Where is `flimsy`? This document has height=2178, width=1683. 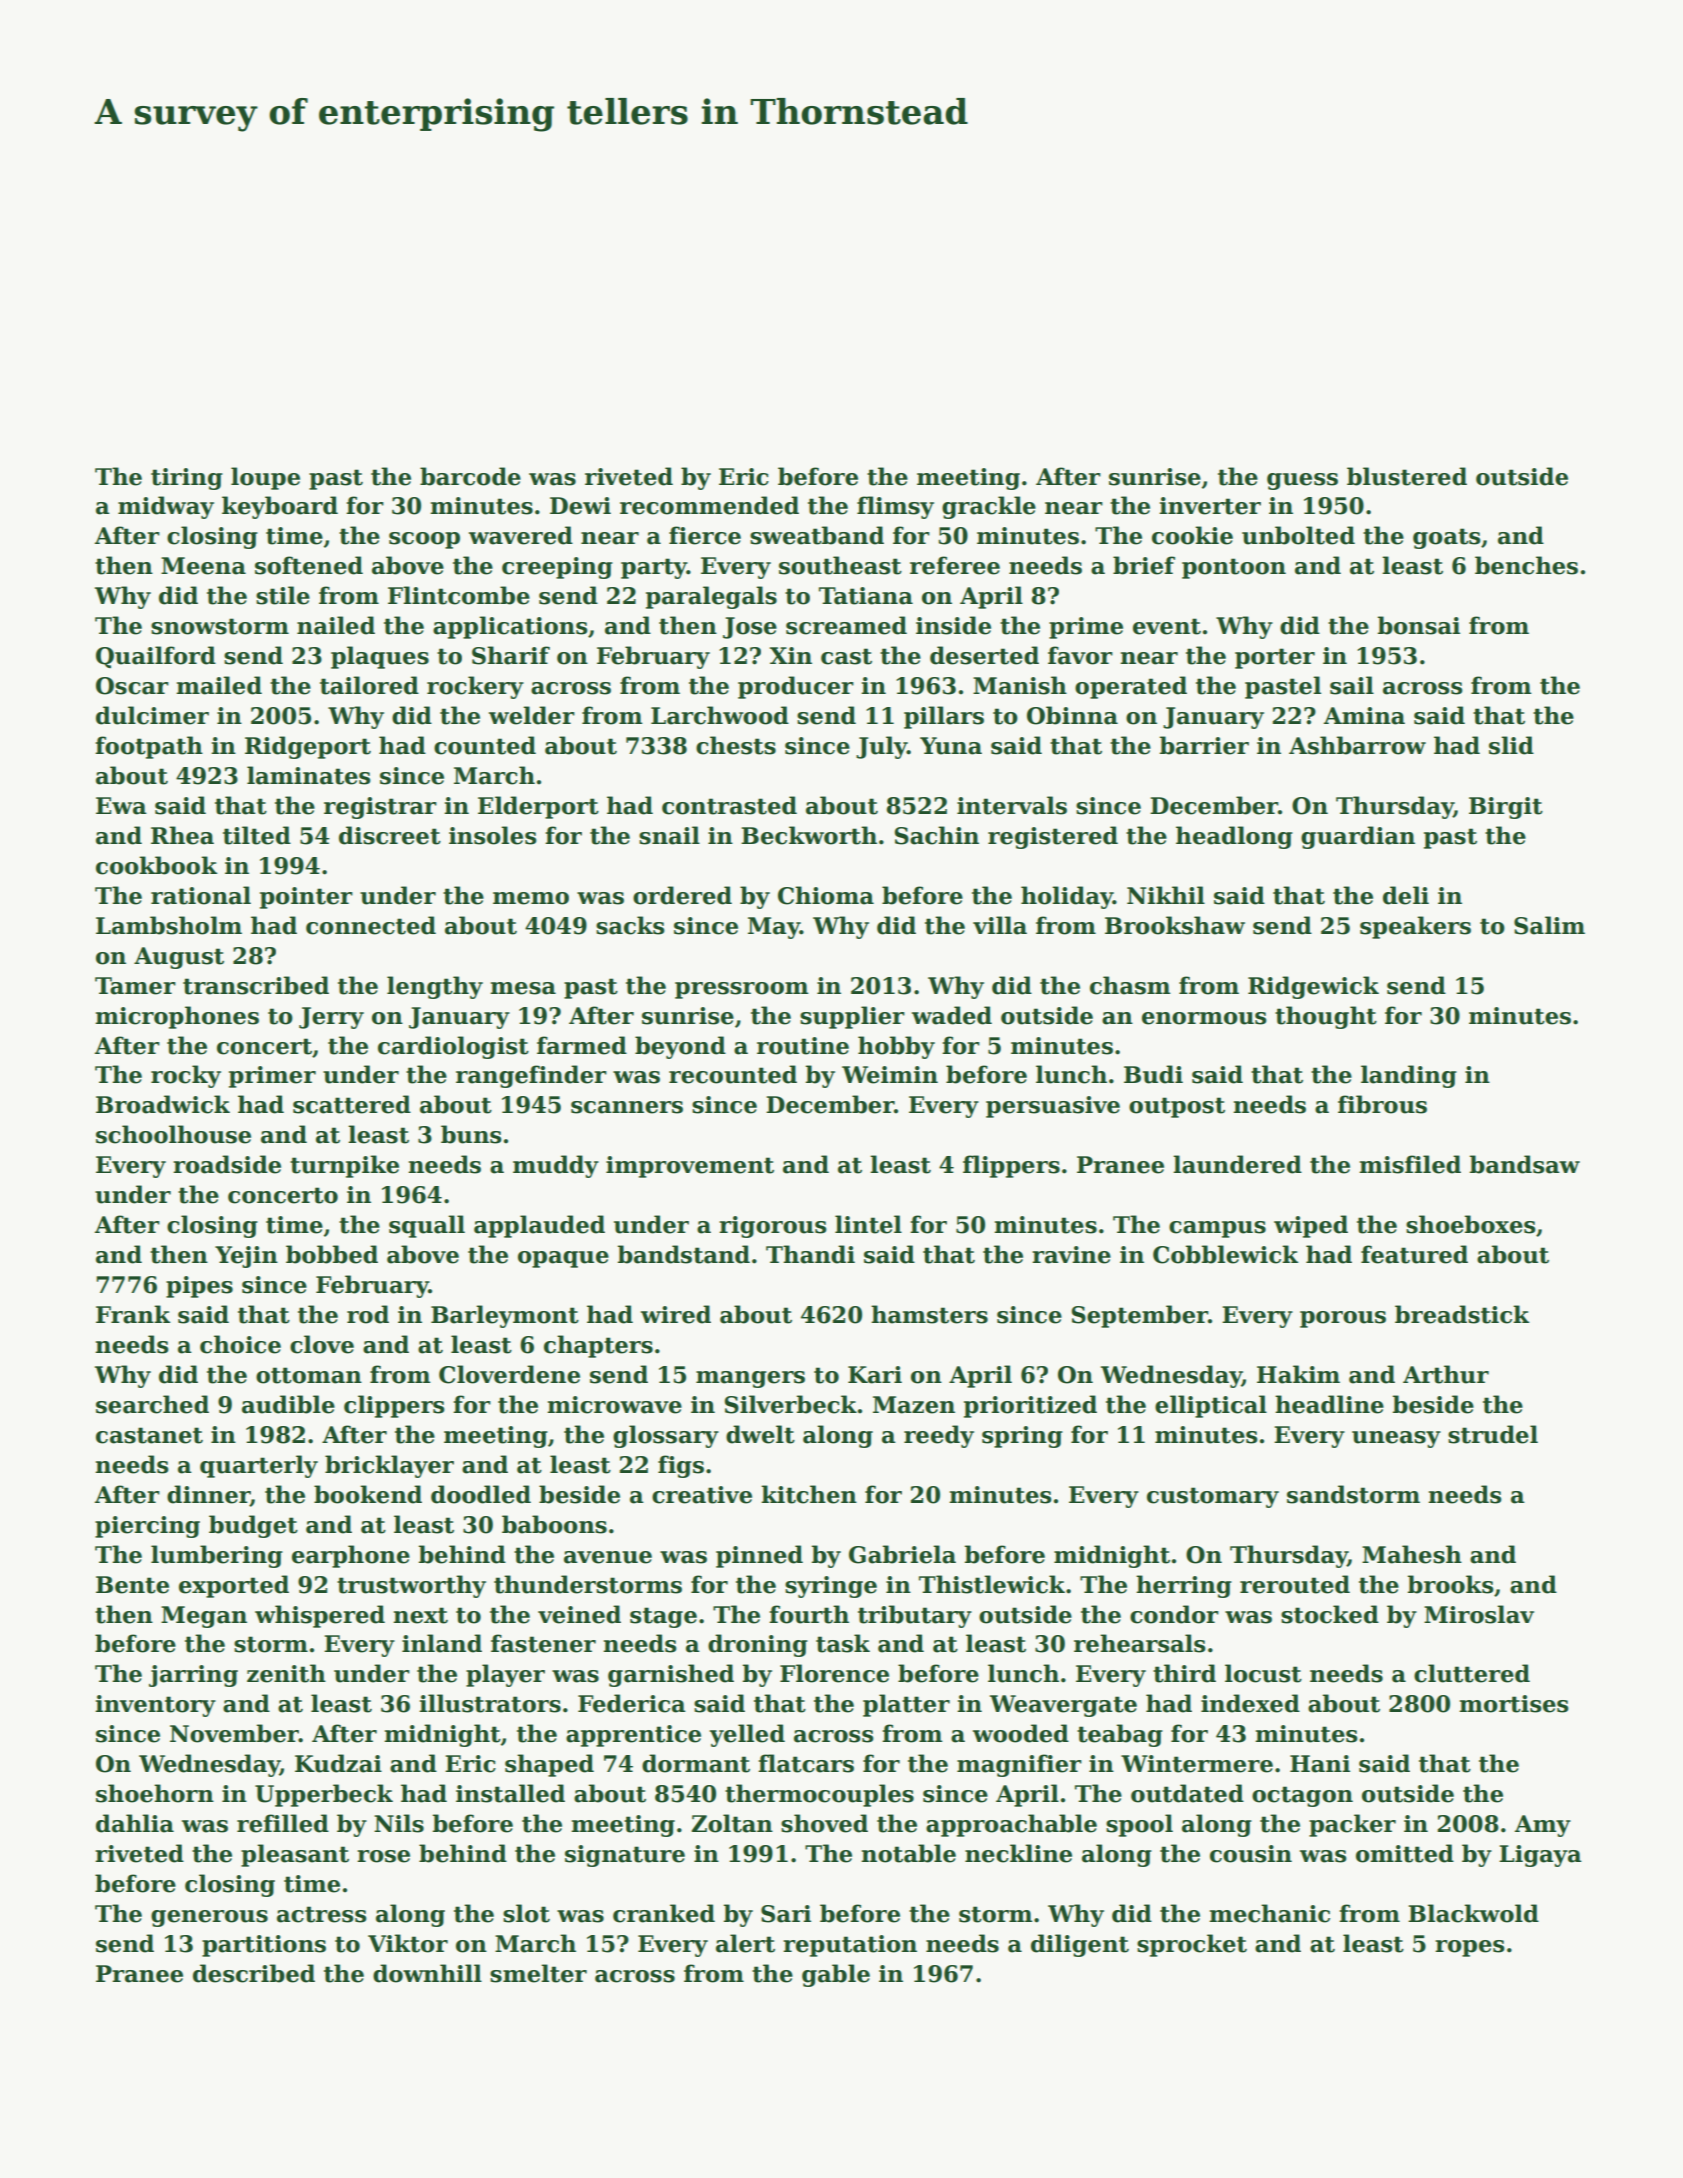
flimsy is located at coordinates (895, 507).
